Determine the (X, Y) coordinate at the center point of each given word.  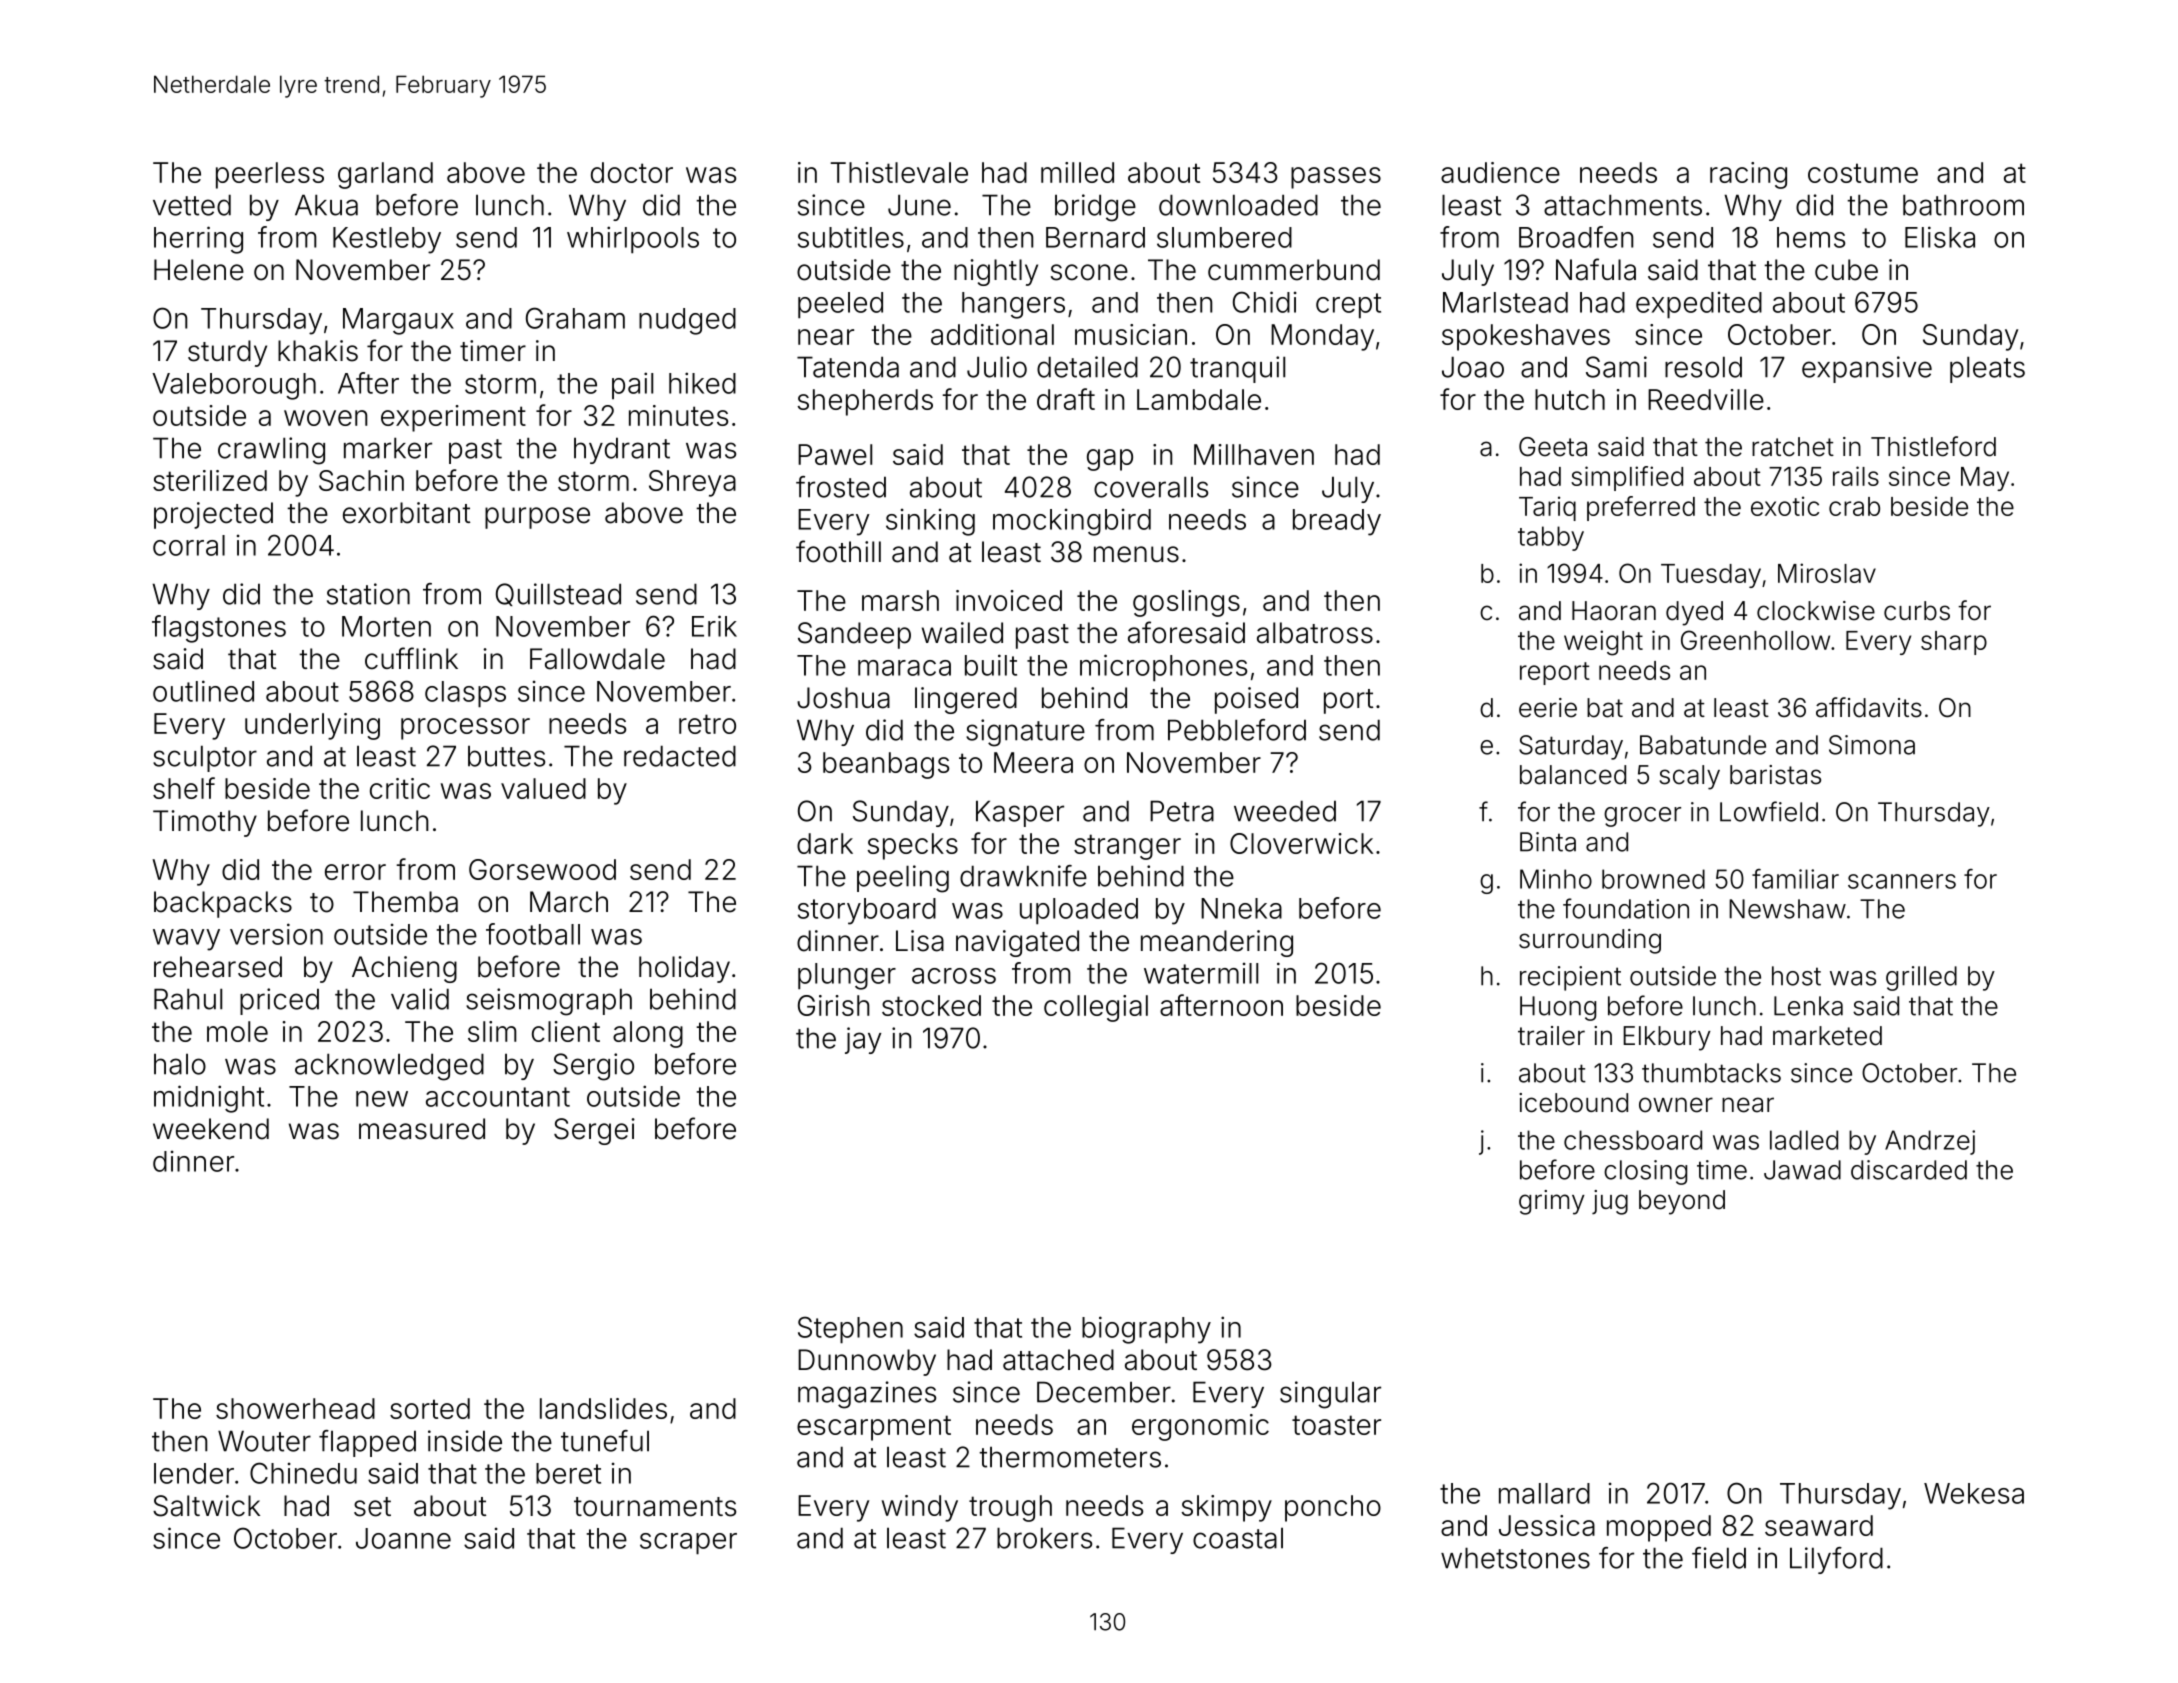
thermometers (1070, 1457)
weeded (1285, 811)
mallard (1544, 1493)
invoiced (1009, 600)
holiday (684, 969)
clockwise (1816, 611)
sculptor (205, 758)
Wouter (264, 1441)
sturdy (227, 353)
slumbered (1224, 237)
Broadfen (1576, 237)
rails (1856, 476)
